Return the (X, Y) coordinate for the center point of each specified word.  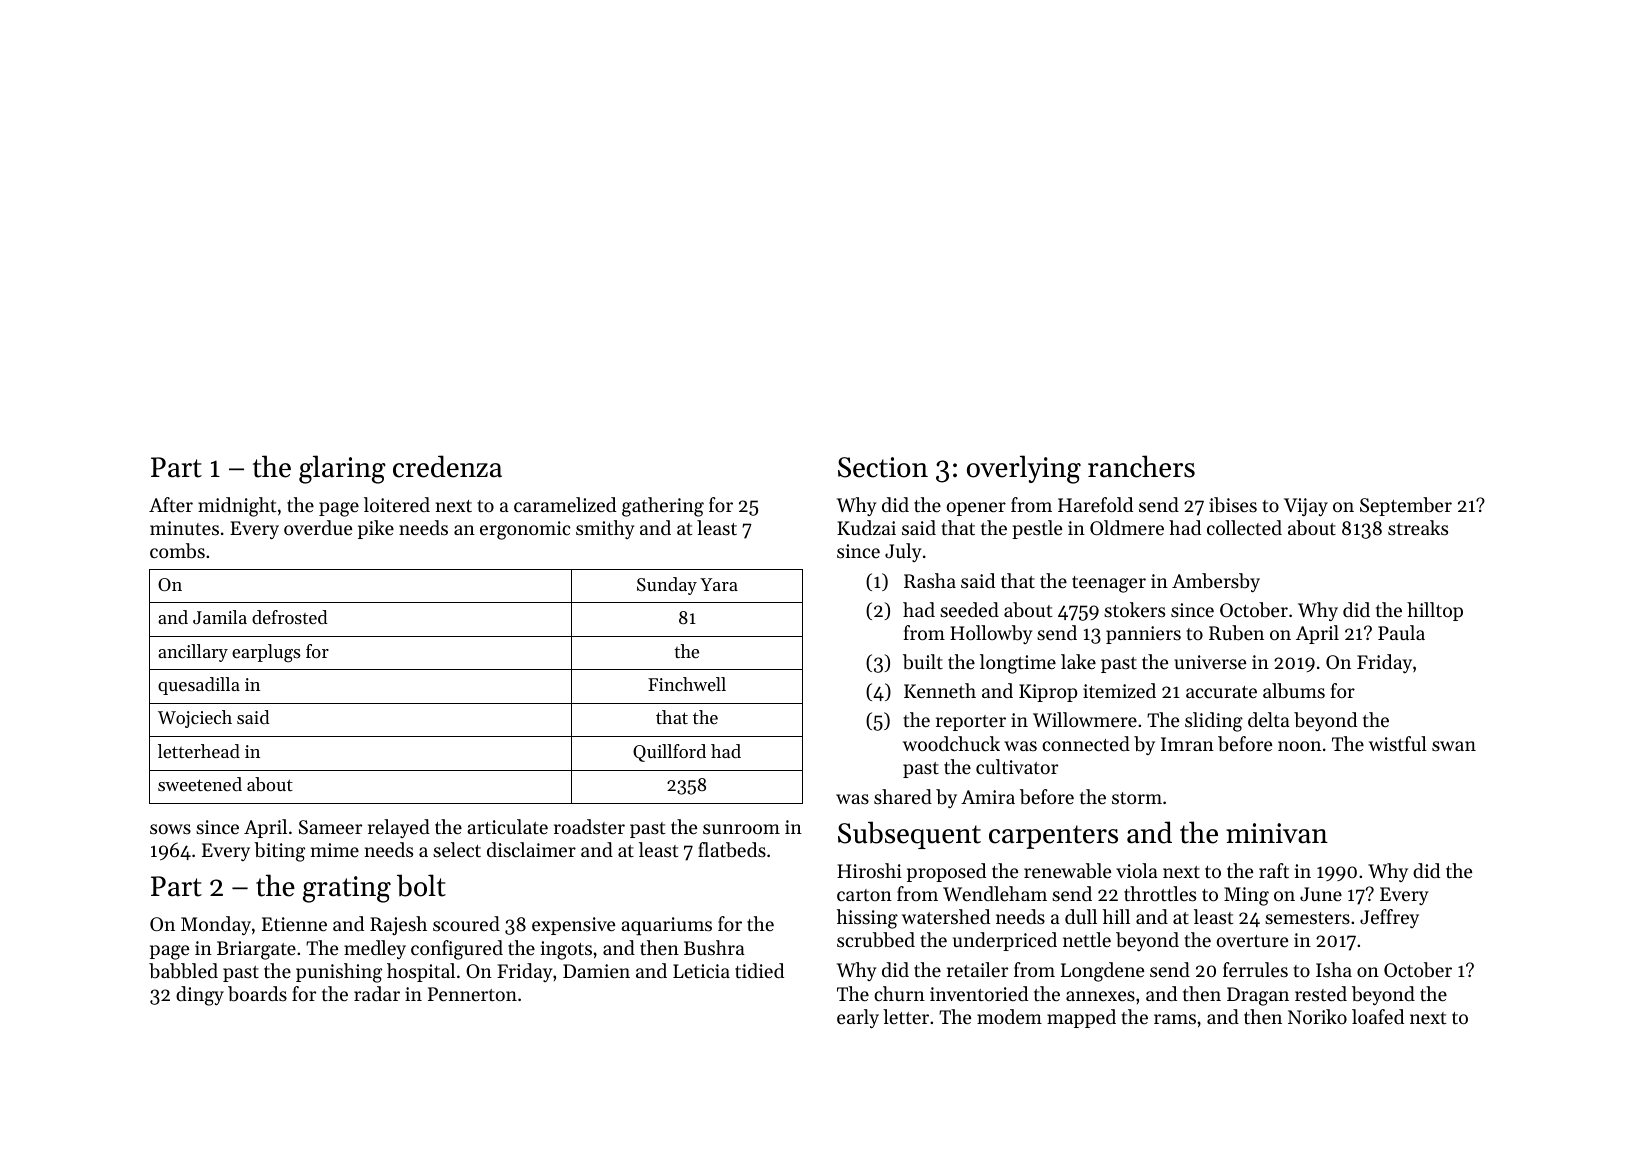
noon (1299, 746)
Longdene (1102, 972)
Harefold (1095, 504)
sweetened (200, 784)
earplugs (266, 653)
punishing (339, 973)
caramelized (565, 504)
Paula (1401, 632)
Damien (596, 971)
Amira (988, 797)
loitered (397, 504)
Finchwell (687, 684)
